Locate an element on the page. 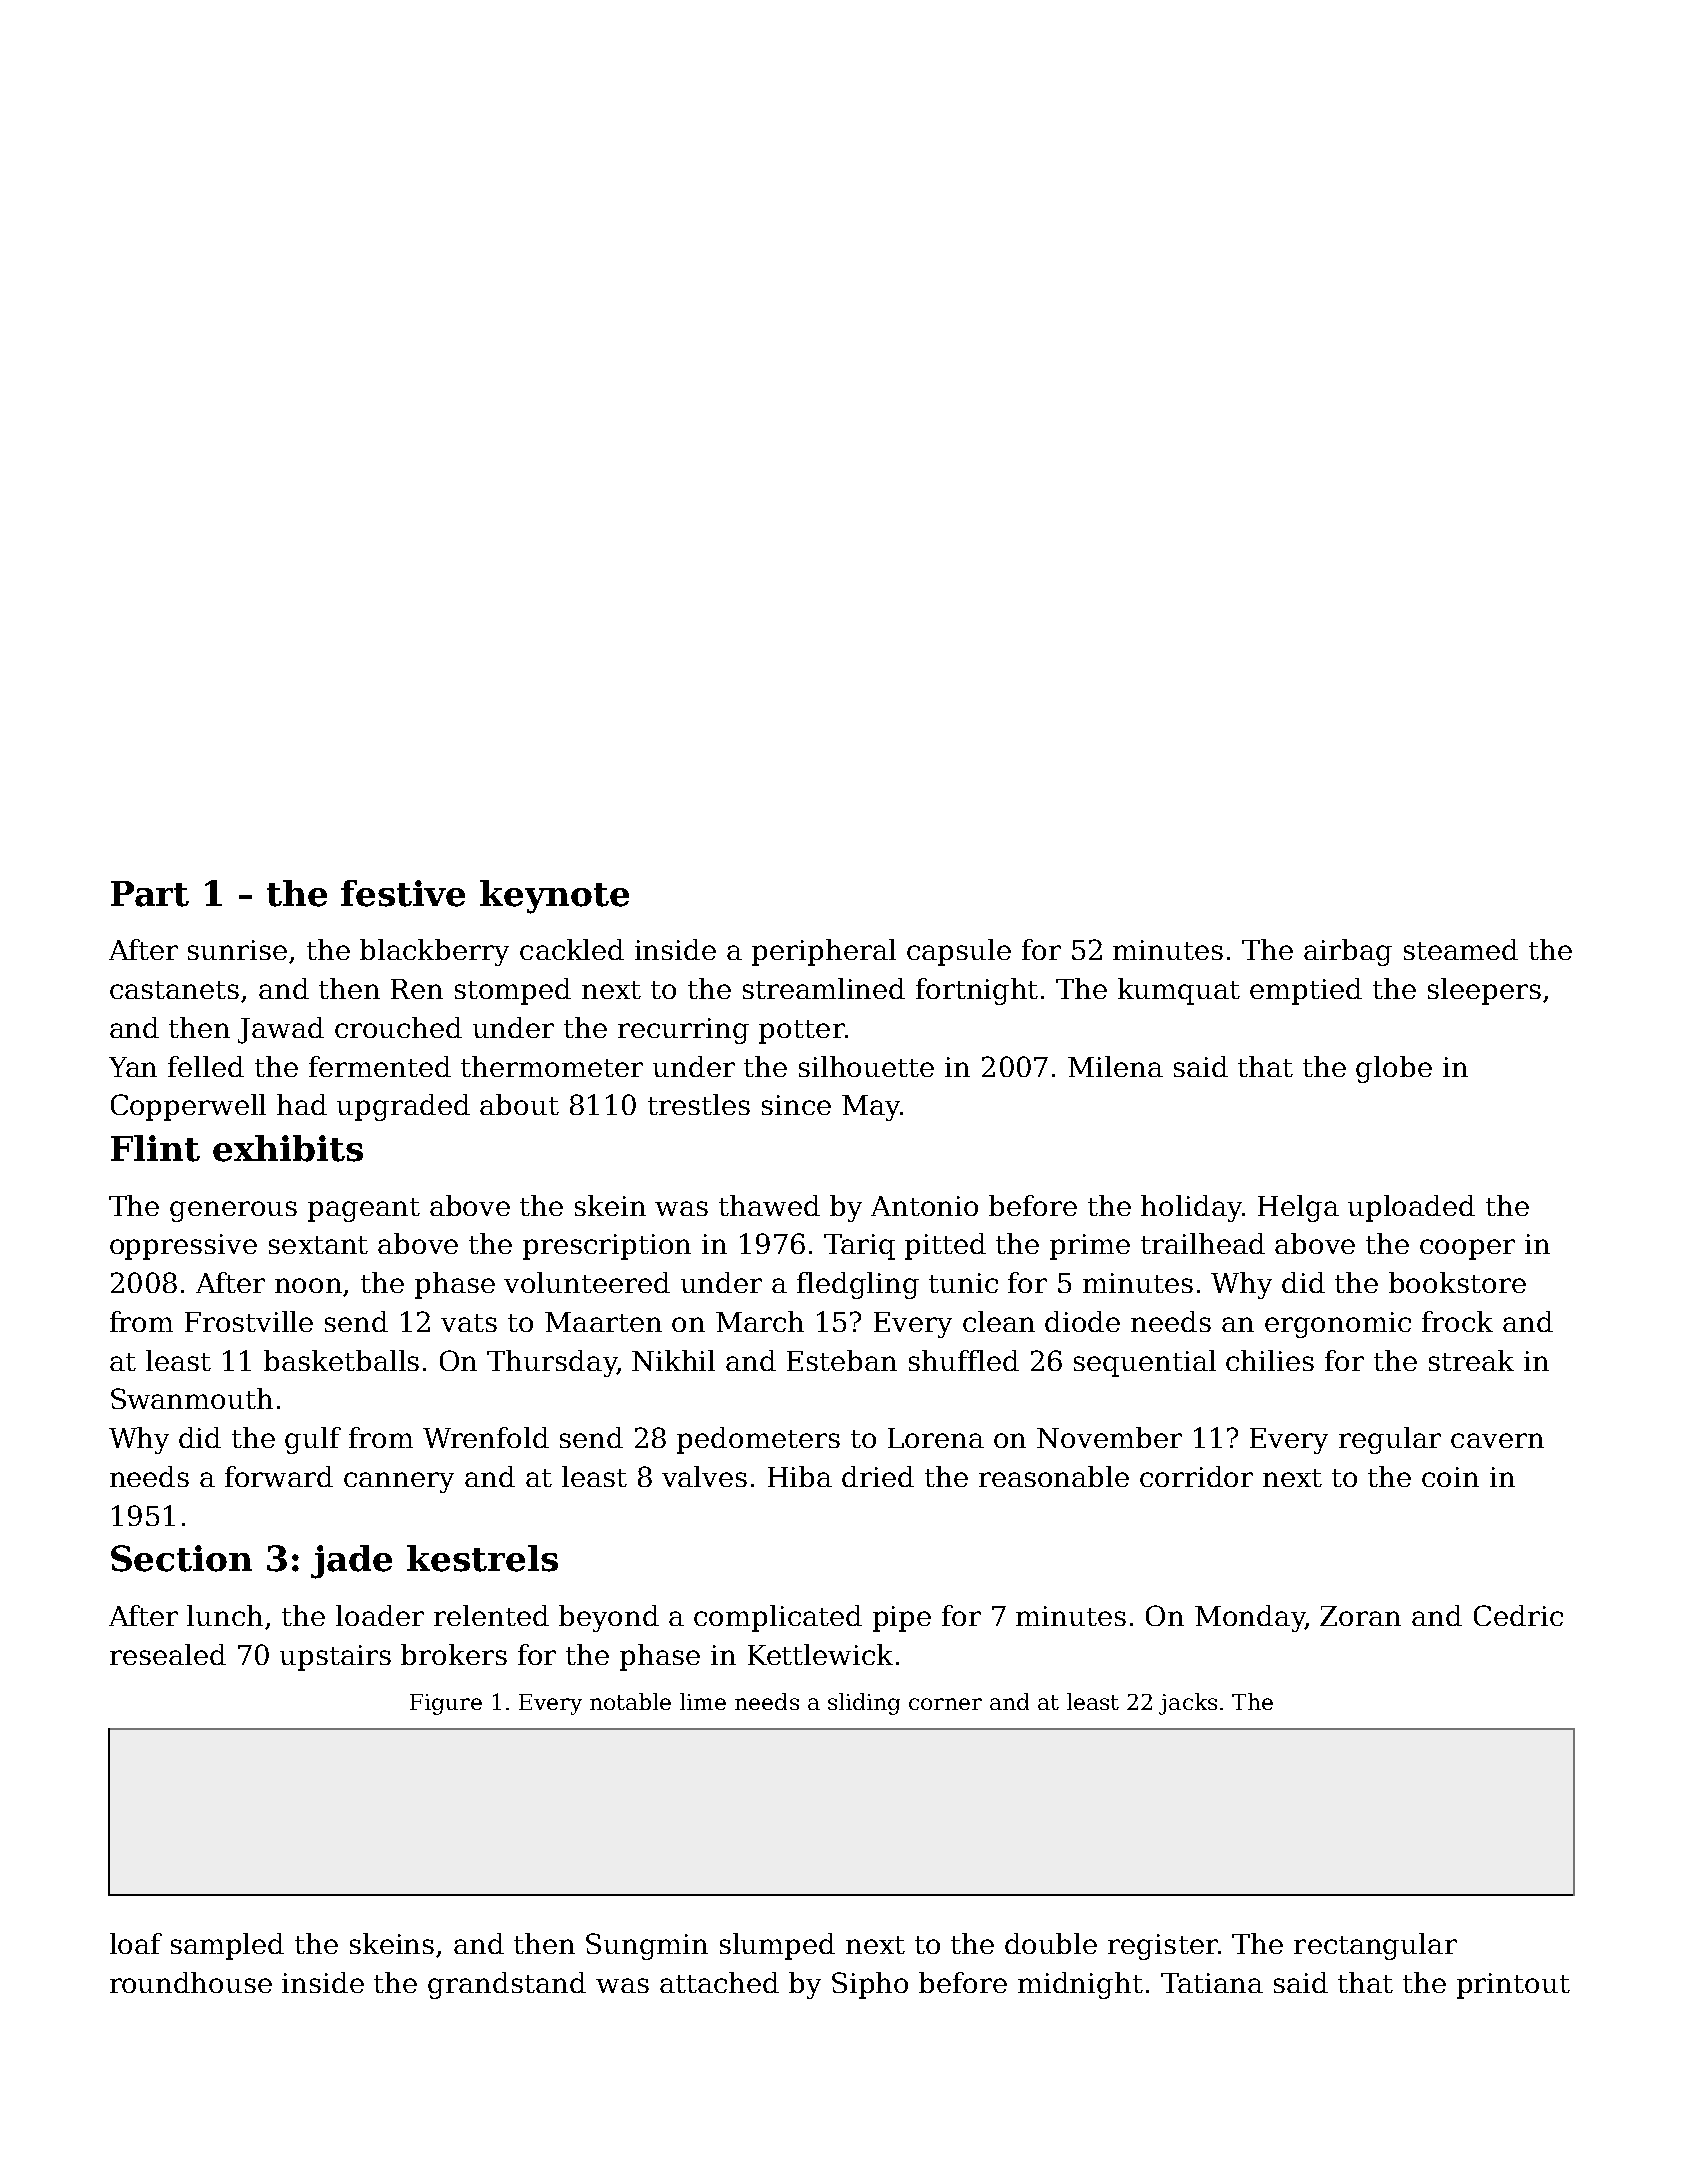 Image resolution: width=1683 pixels, height=2178 pixels. valves is located at coordinates (704, 1476).
